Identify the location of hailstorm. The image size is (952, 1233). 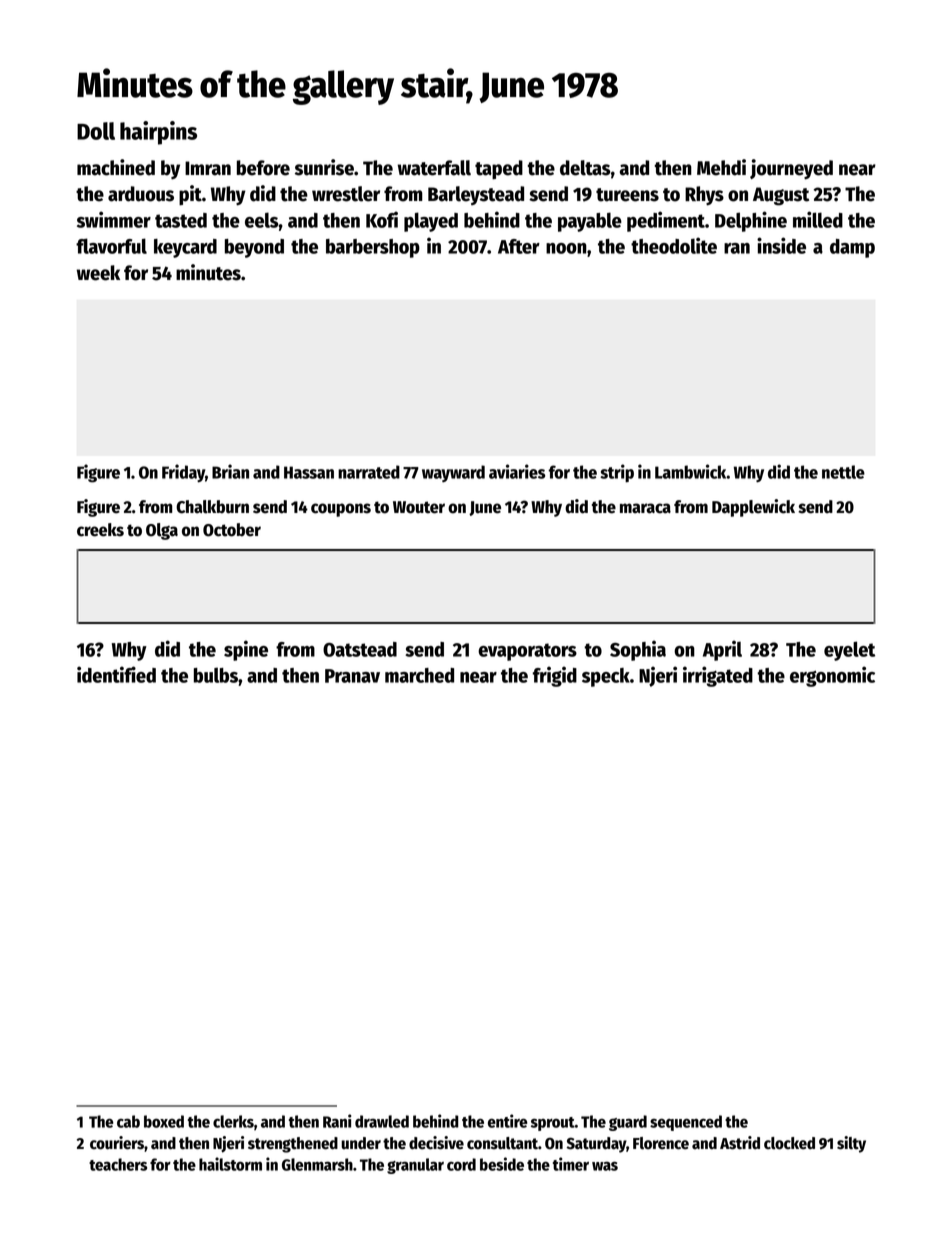
(230, 1164).
